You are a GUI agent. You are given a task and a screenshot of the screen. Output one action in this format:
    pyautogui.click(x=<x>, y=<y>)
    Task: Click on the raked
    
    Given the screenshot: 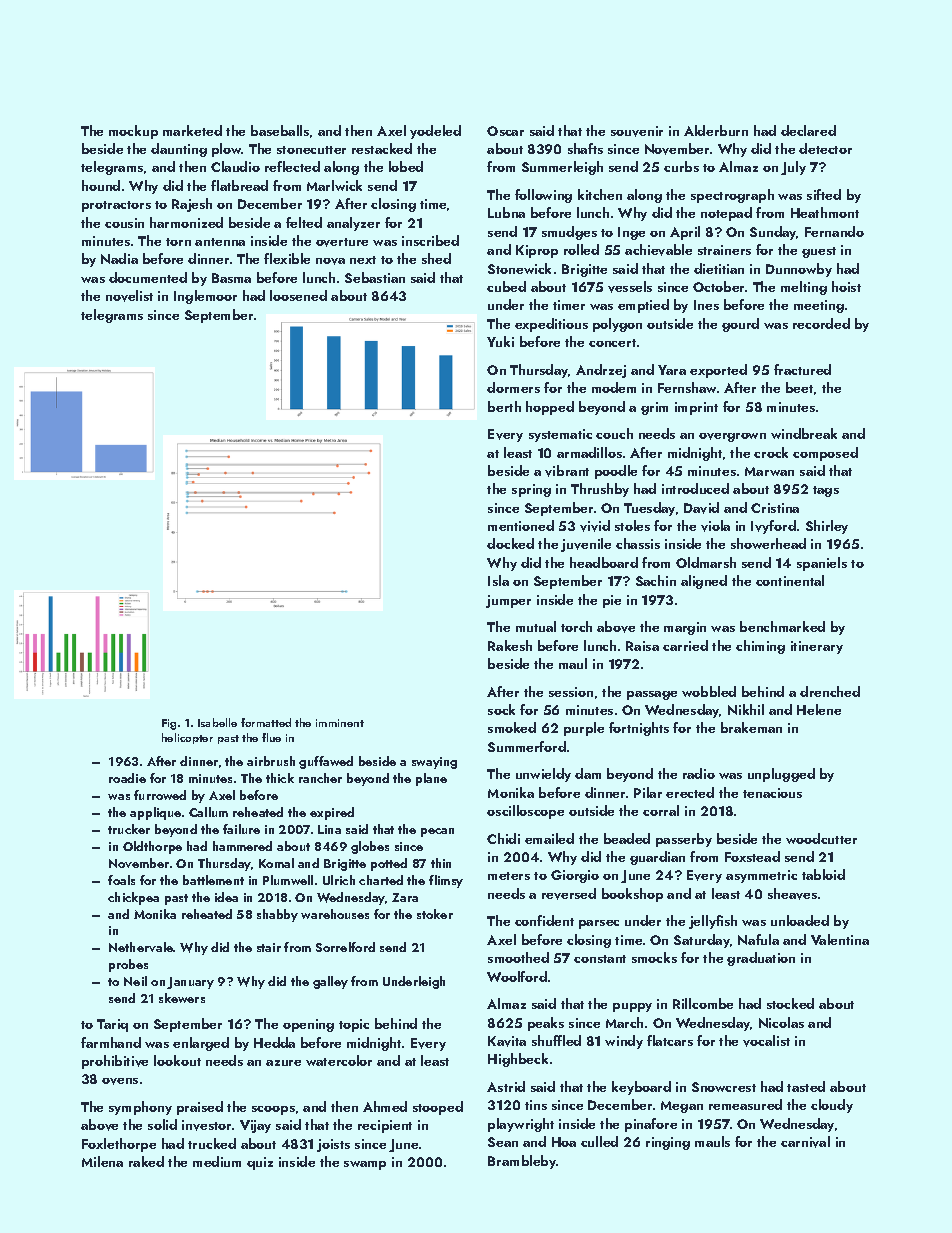 What is the action you would take?
    pyautogui.click(x=146, y=1161)
